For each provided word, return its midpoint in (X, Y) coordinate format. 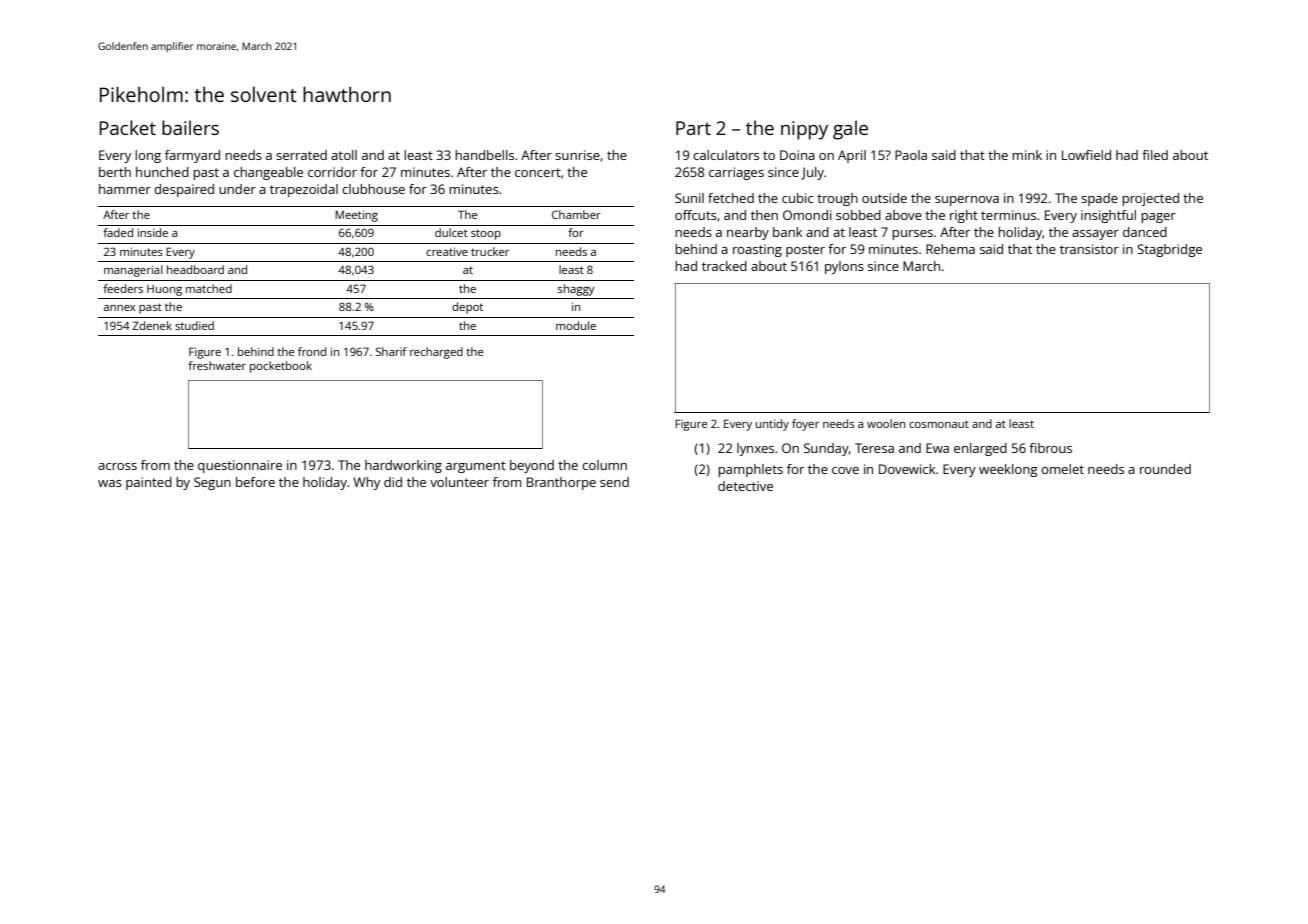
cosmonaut (939, 424)
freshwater (217, 365)
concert (538, 172)
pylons (844, 267)
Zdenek (152, 325)
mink (1027, 155)
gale (850, 130)
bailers (190, 127)
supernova (967, 201)
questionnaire (240, 466)
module (576, 325)
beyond (532, 466)
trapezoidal (304, 190)
